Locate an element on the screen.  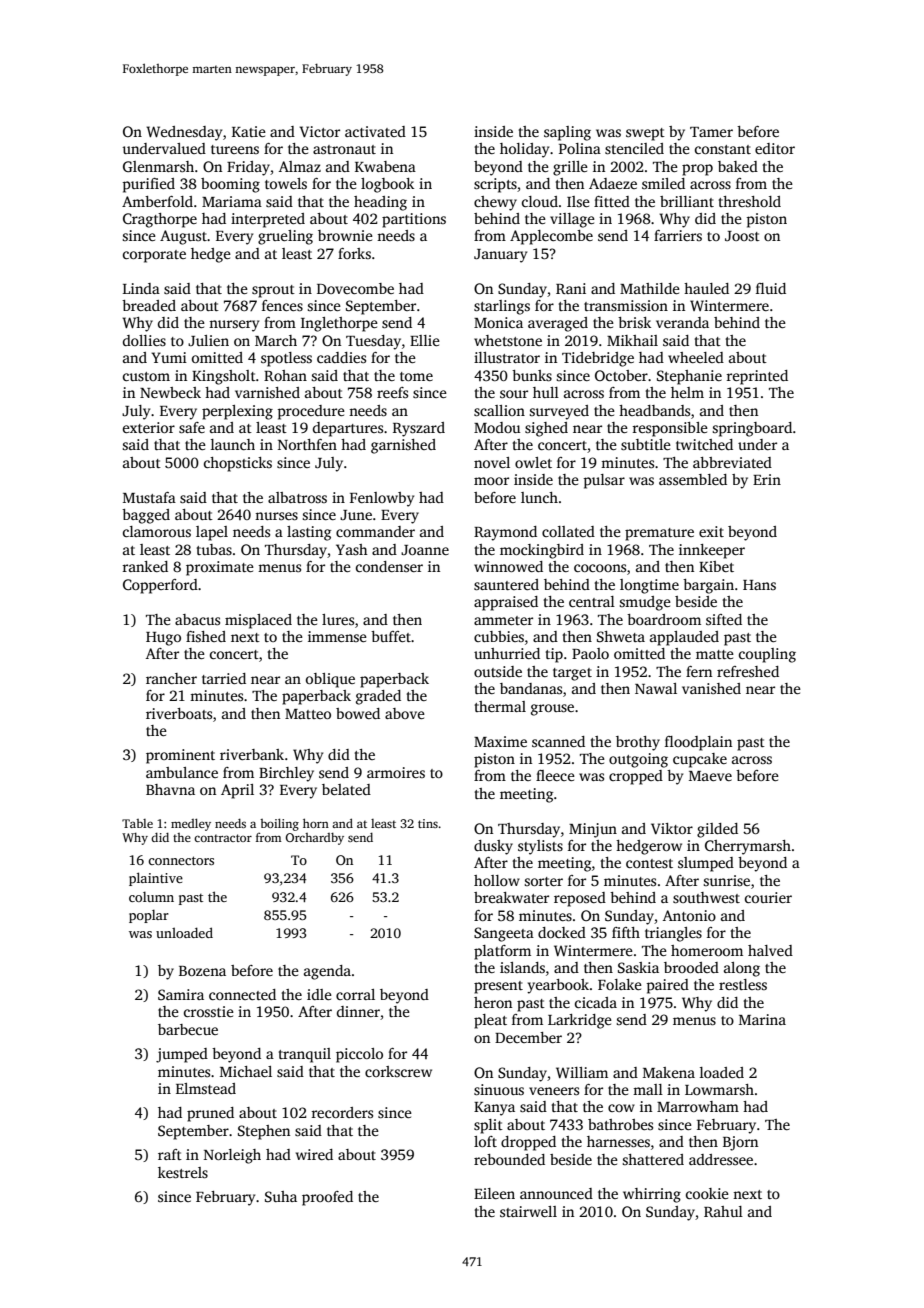
whirring is located at coordinates (652, 1195).
